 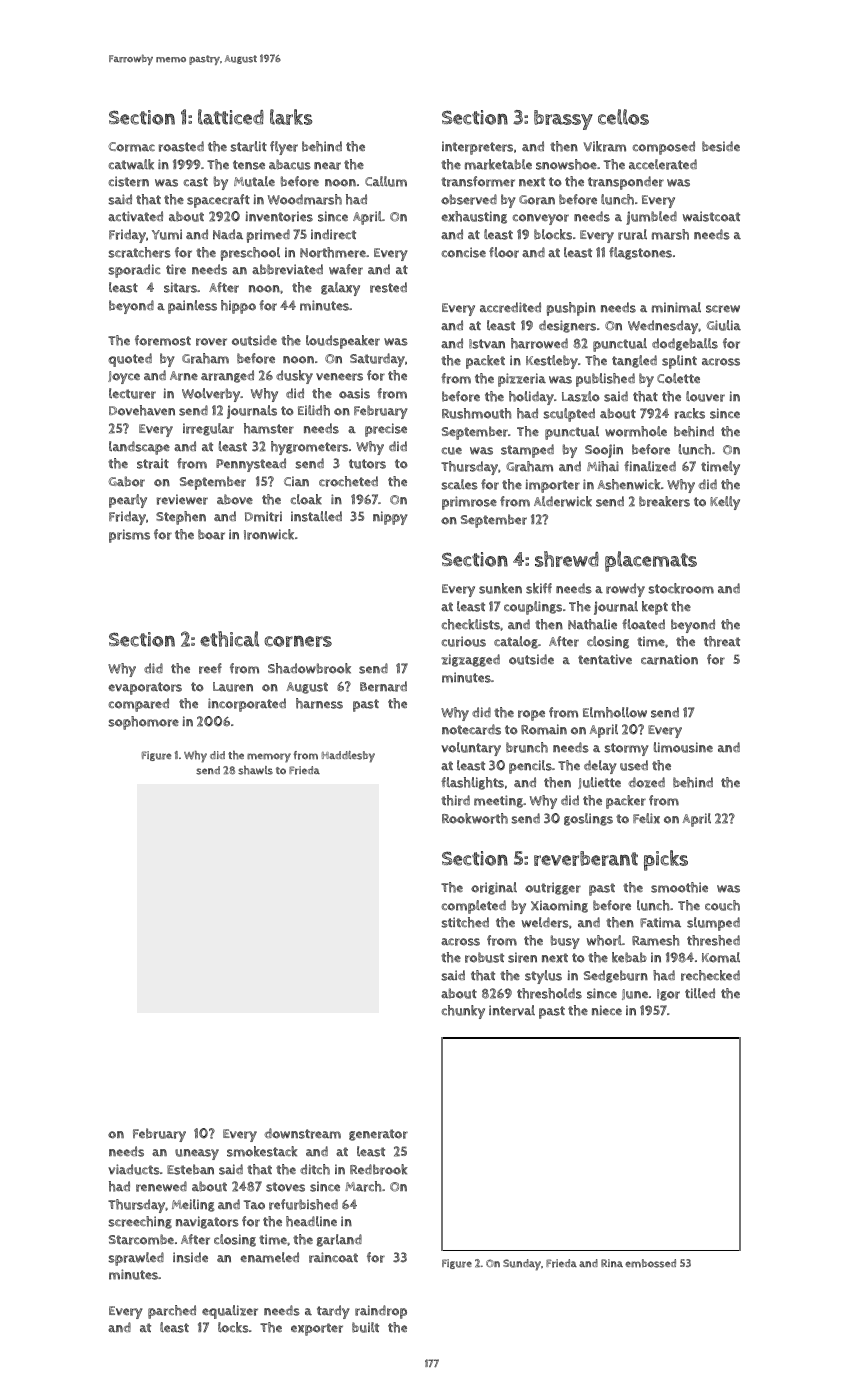 What do you see at coordinates (255, 770) in the screenshot?
I see `shawls` at bounding box center [255, 770].
